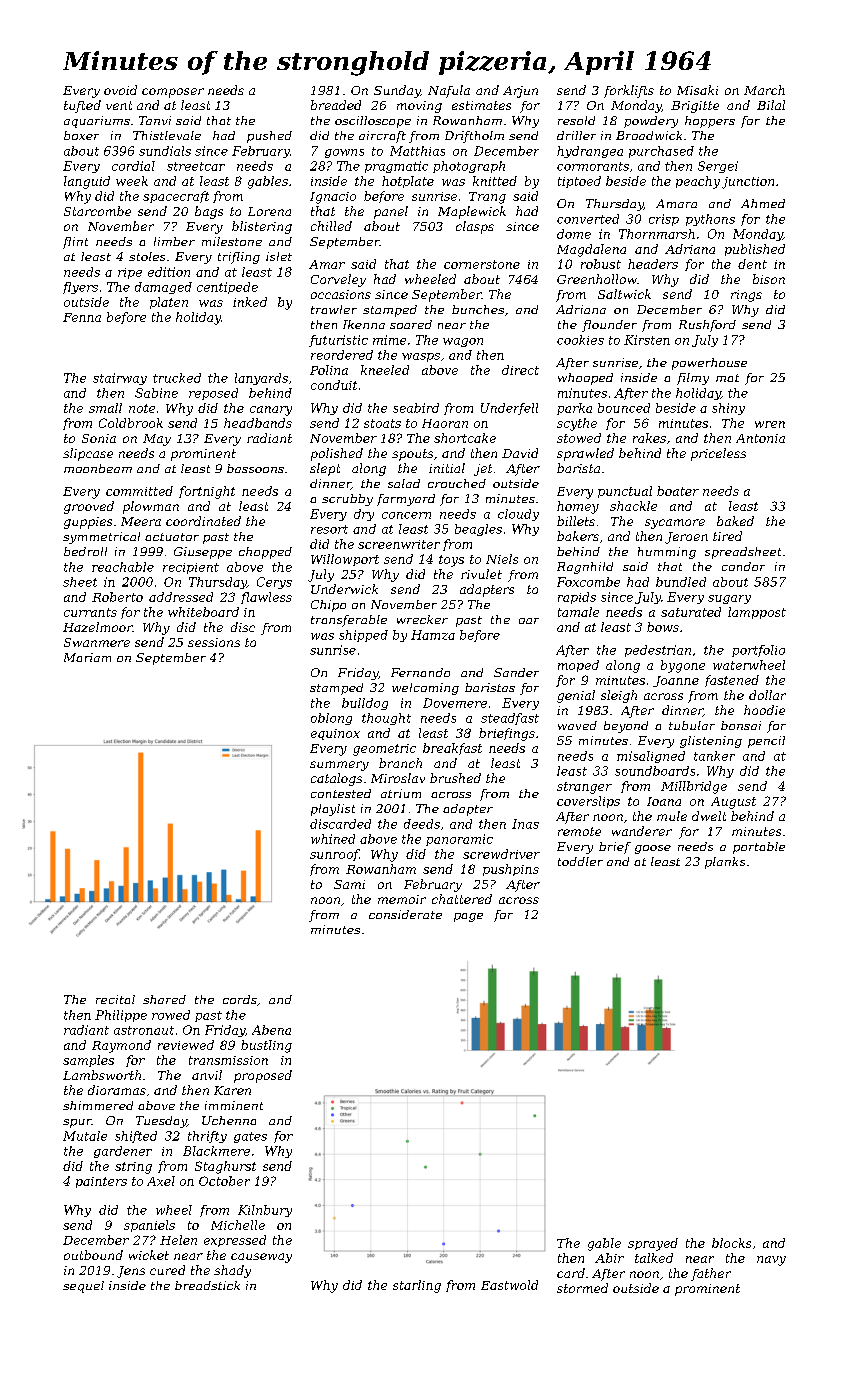 Image resolution: width=849 pixels, height=1400 pixels. Describe the element at coordinates (468, 917) in the screenshot. I see `page` at that location.
